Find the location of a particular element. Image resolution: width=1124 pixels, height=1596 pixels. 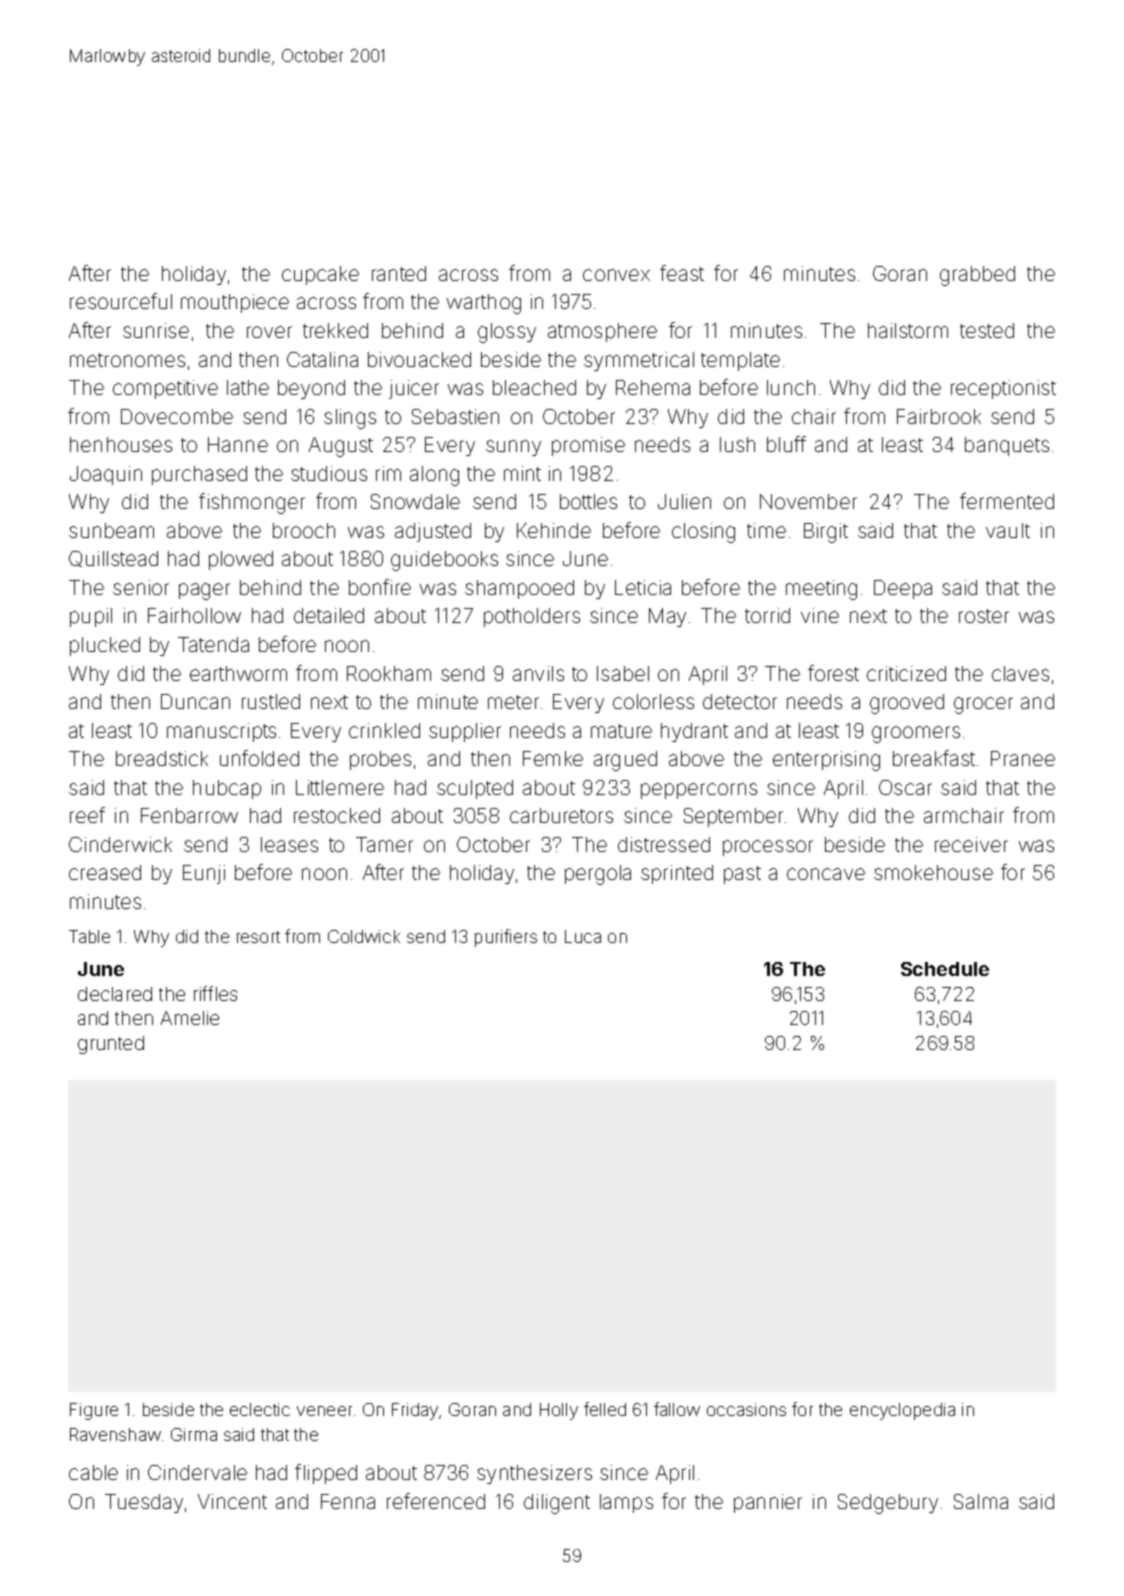

grunted is located at coordinates (111, 1045).
